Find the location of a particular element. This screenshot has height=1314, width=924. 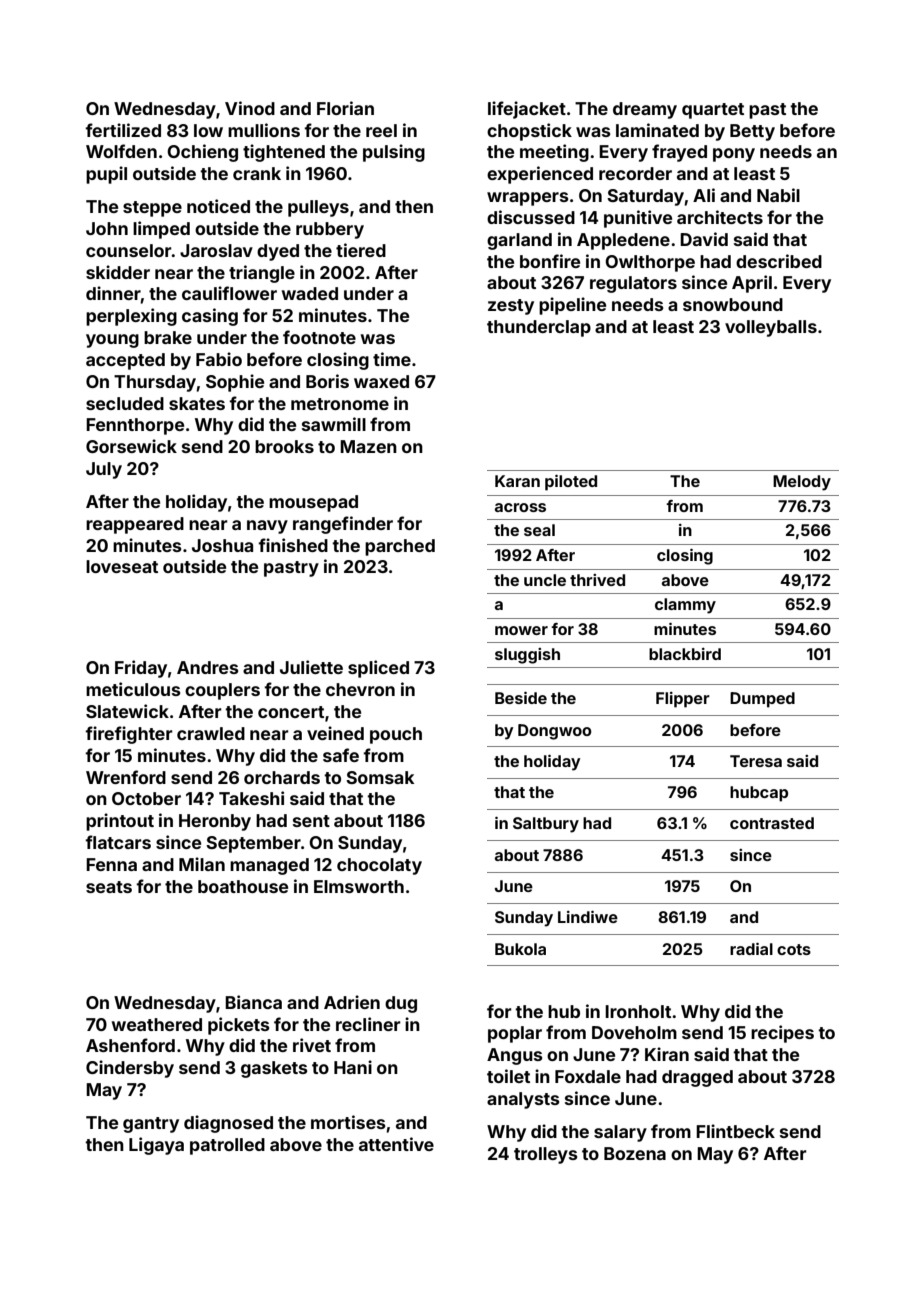

contrasted is located at coordinates (772, 823).
